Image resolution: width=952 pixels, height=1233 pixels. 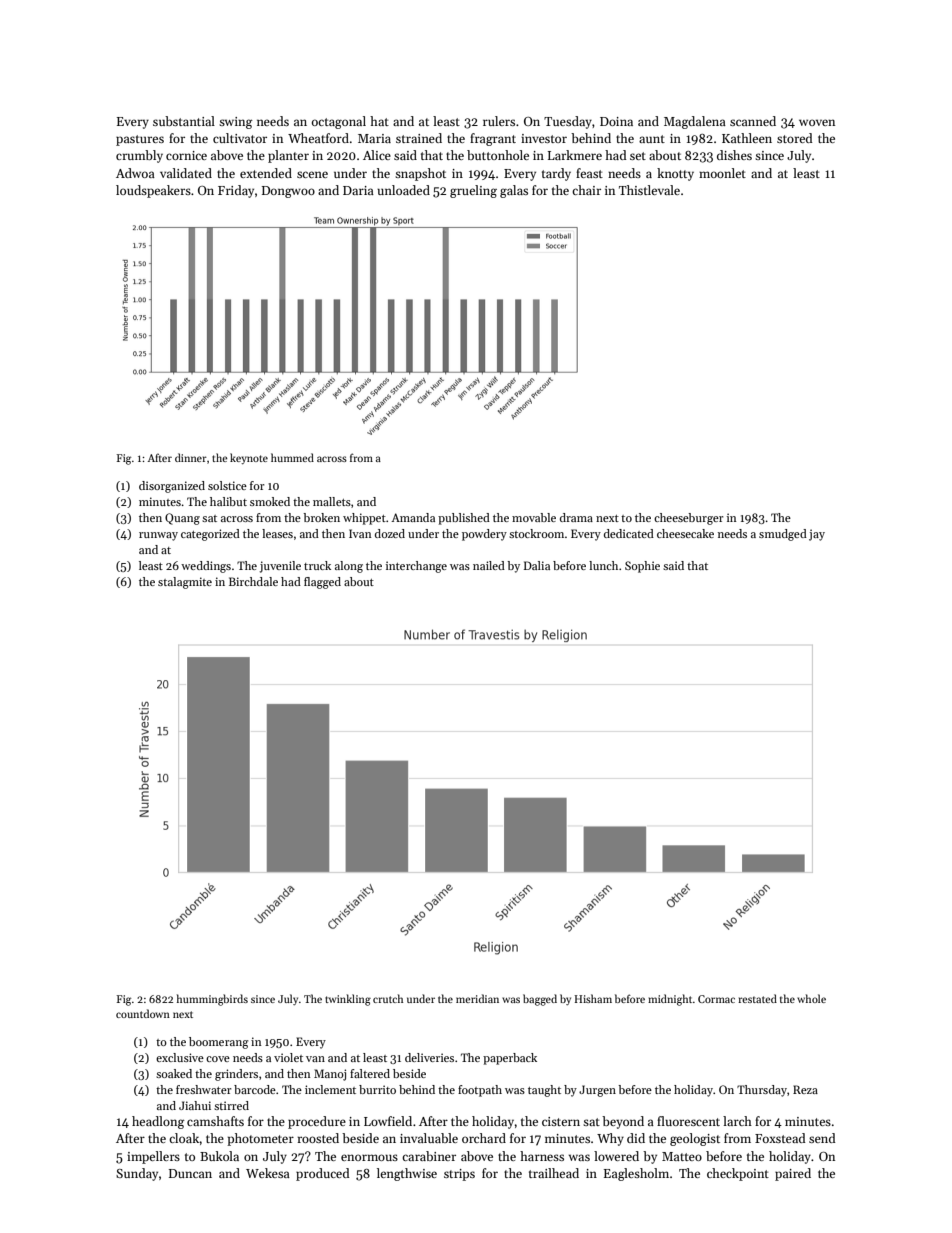 I want to click on mallets, so click(x=332, y=501).
